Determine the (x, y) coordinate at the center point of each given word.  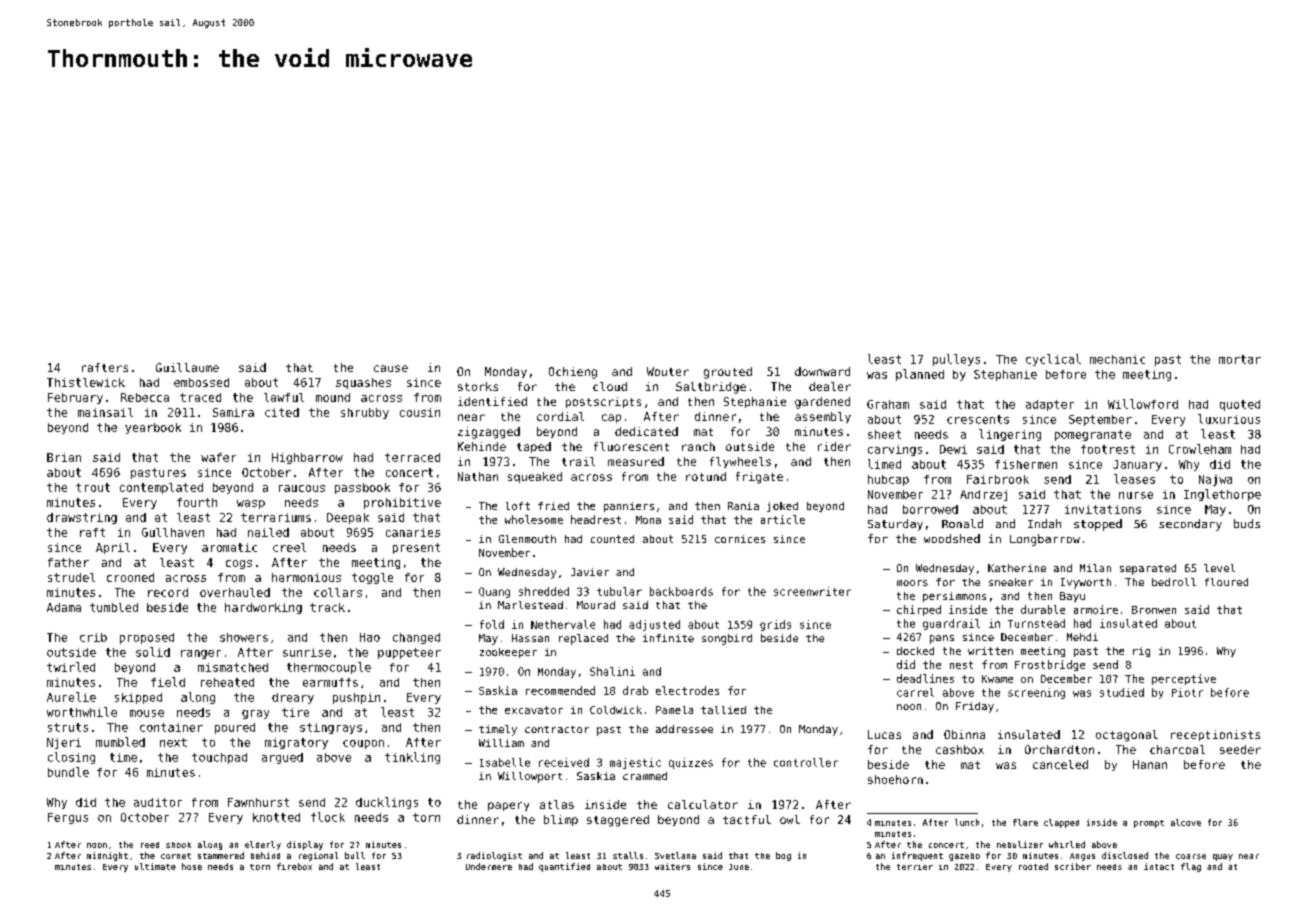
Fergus (68, 818)
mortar (1240, 359)
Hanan (1150, 764)
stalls (628, 855)
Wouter (668, 371)
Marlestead (530, 605)
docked (915, 651)
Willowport (530, 777)
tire (295, 712)
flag (1191, 867)
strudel (71, 577)
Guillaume (187, 367)
